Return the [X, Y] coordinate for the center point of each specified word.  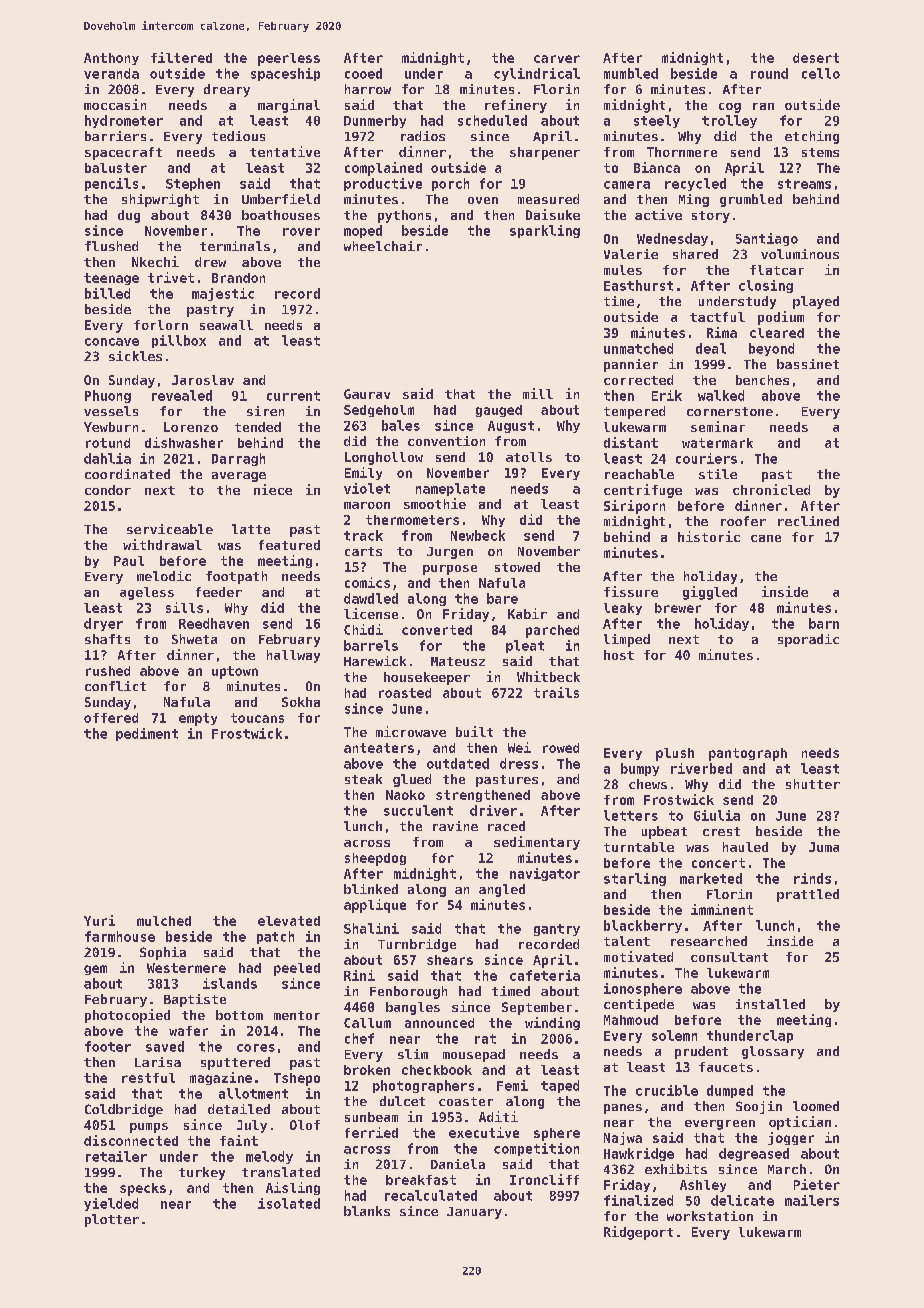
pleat [525, 646]
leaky [623, 609]
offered [111, 718]
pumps [149, 1128]
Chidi [363, 629]
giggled [710, 593]
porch [450, 184]
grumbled [751, 200]
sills [184, 607]
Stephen [193, 184]
